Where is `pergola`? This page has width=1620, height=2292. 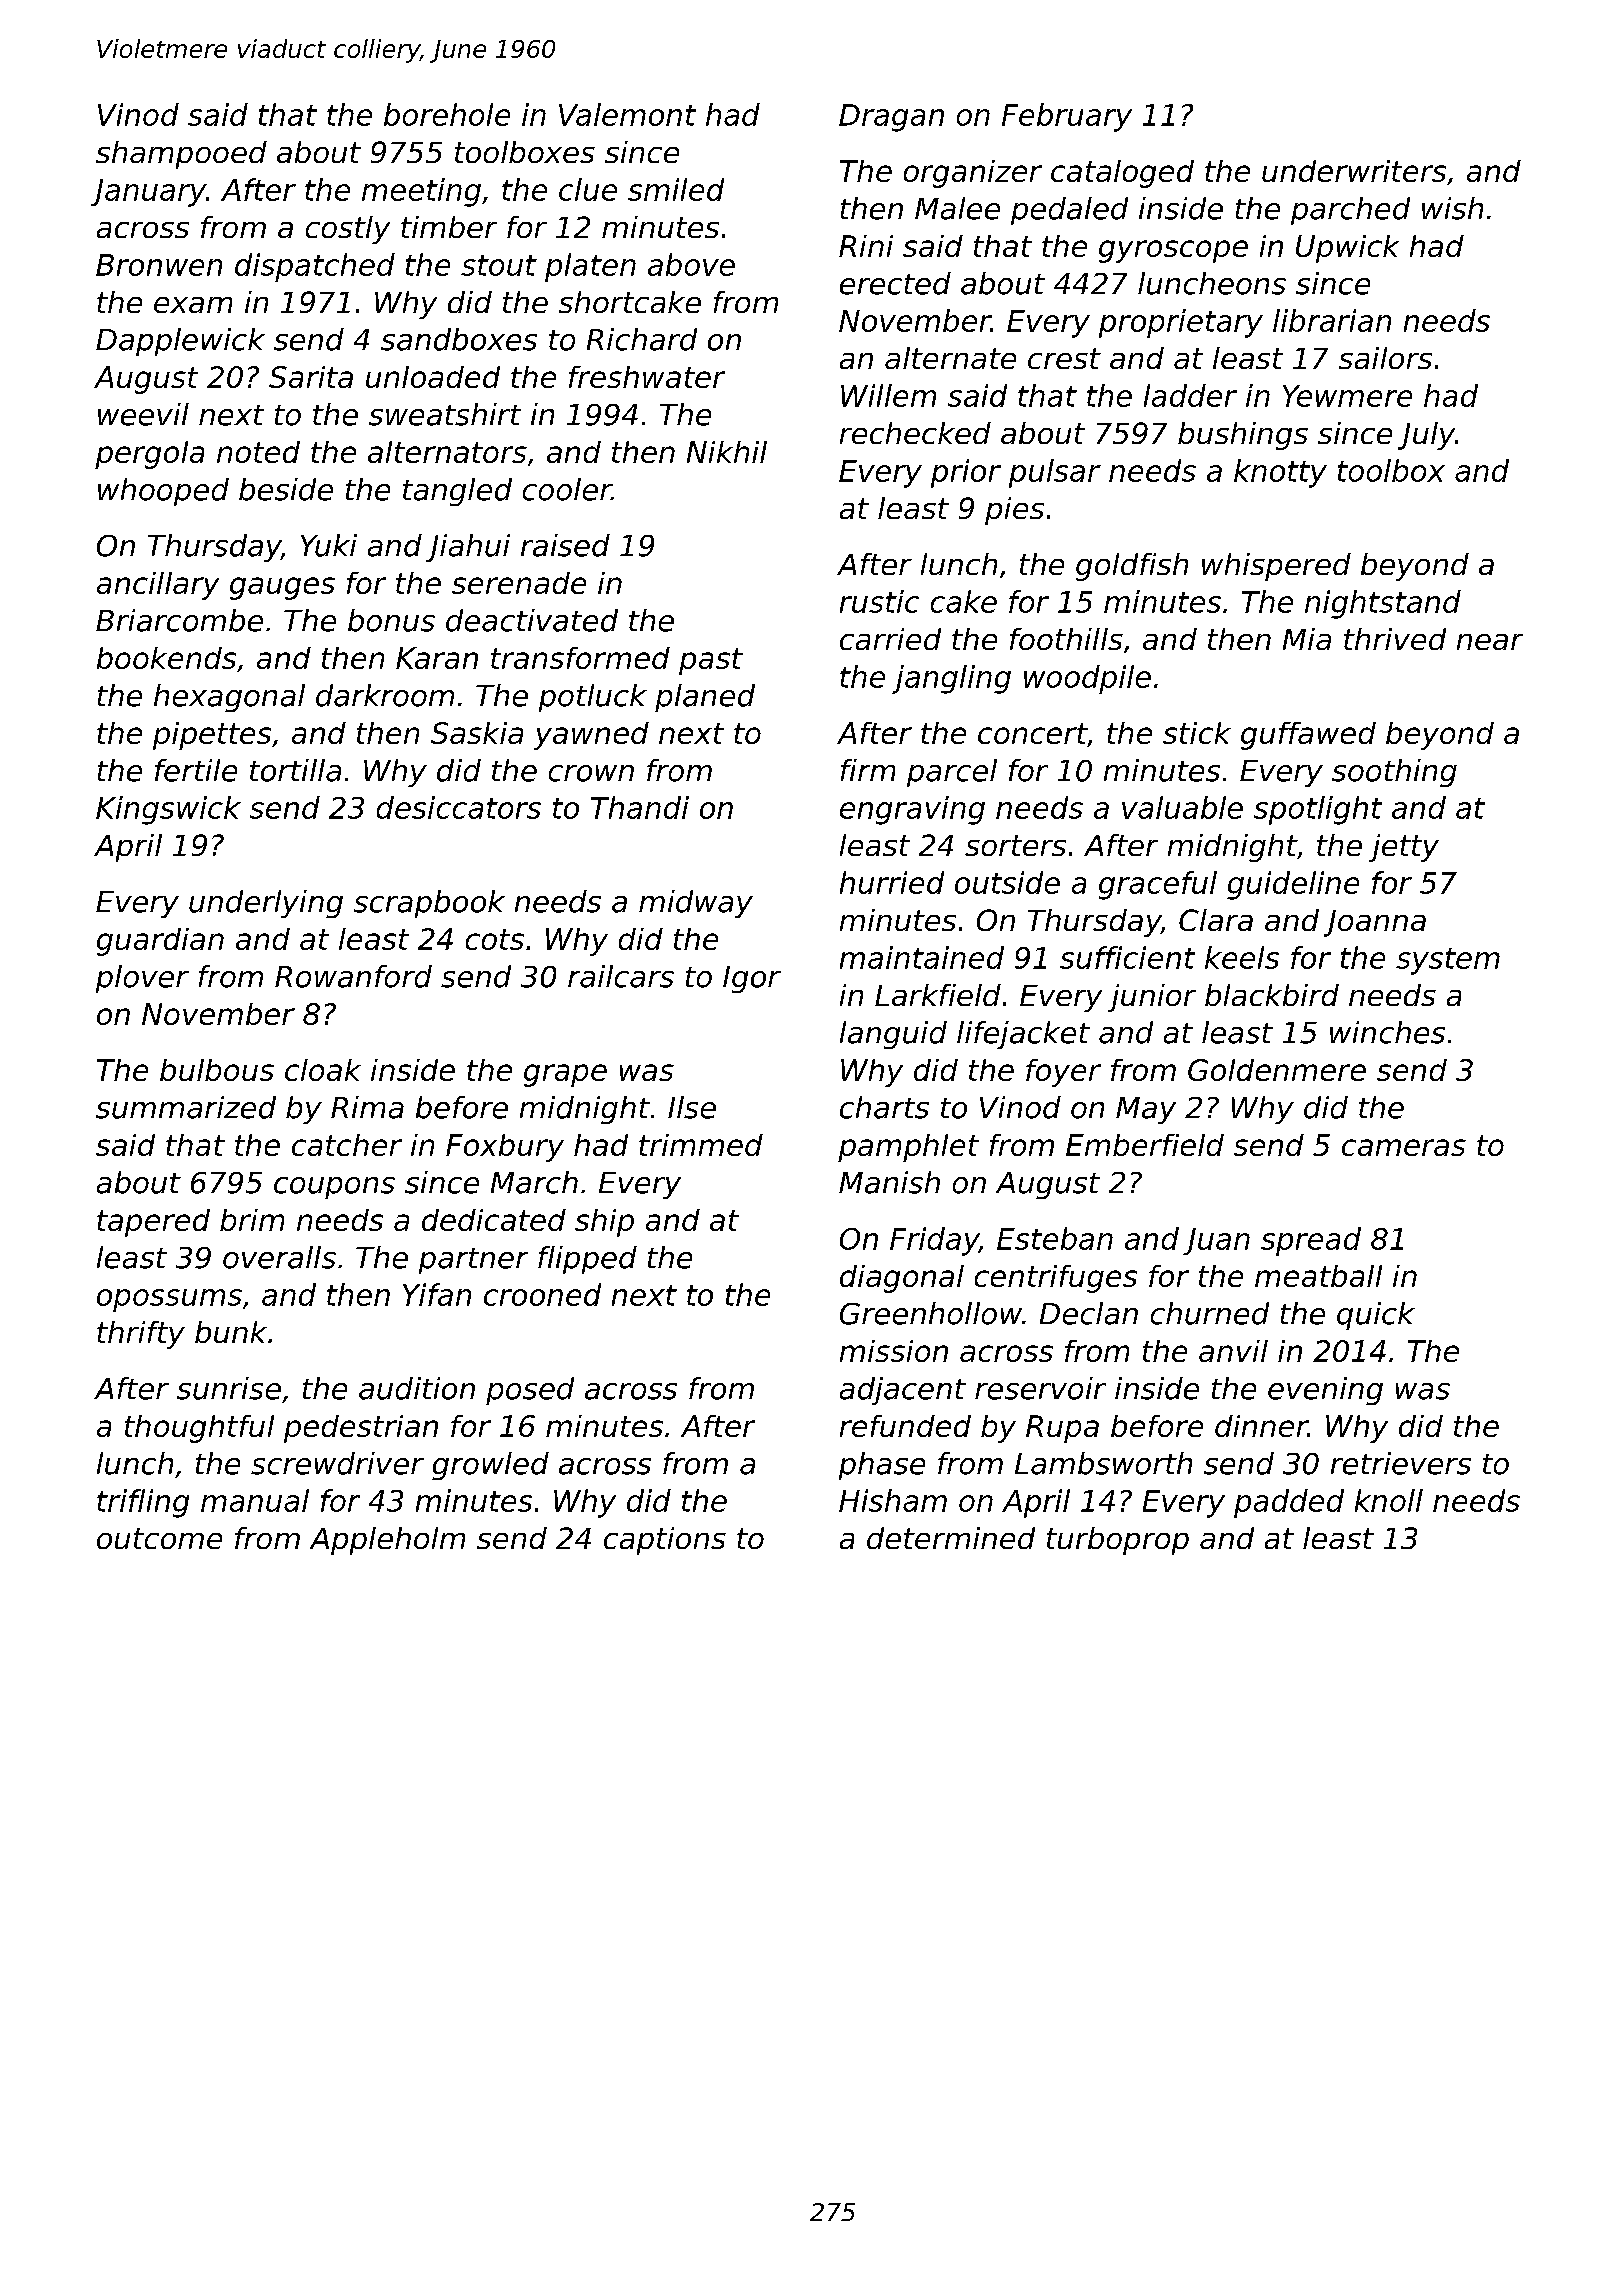 pergola is located at coordinates (149, 455).
